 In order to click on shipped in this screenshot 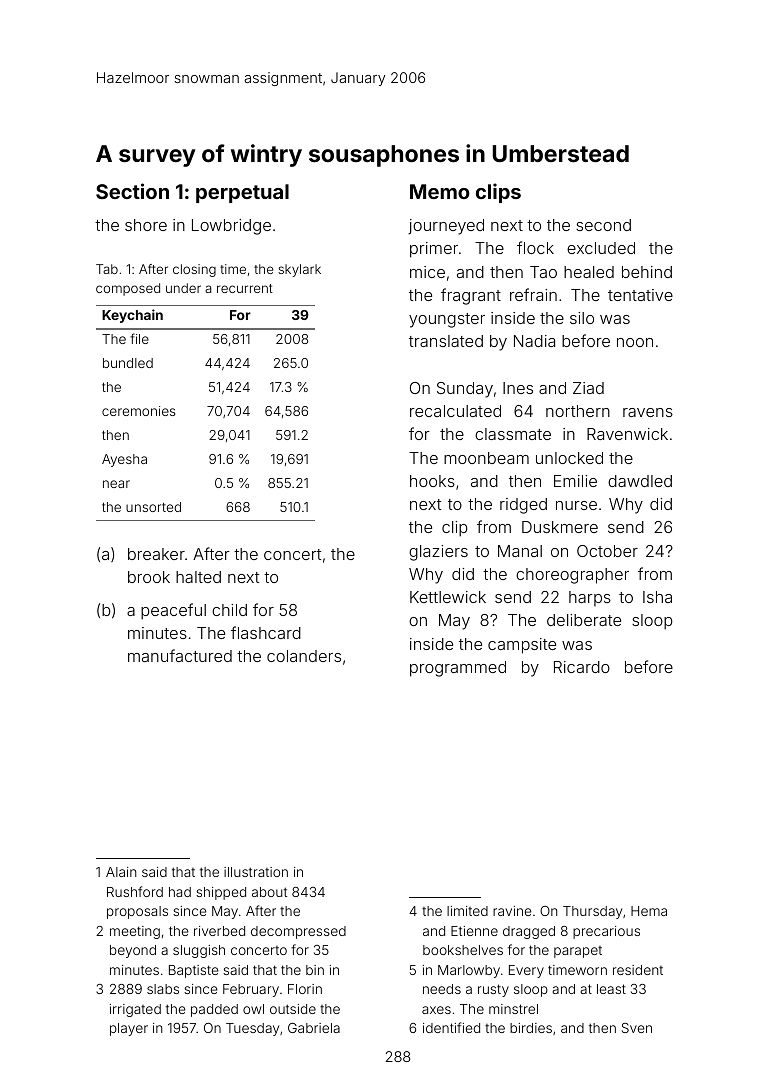, I will do `click(221, 893)`.
